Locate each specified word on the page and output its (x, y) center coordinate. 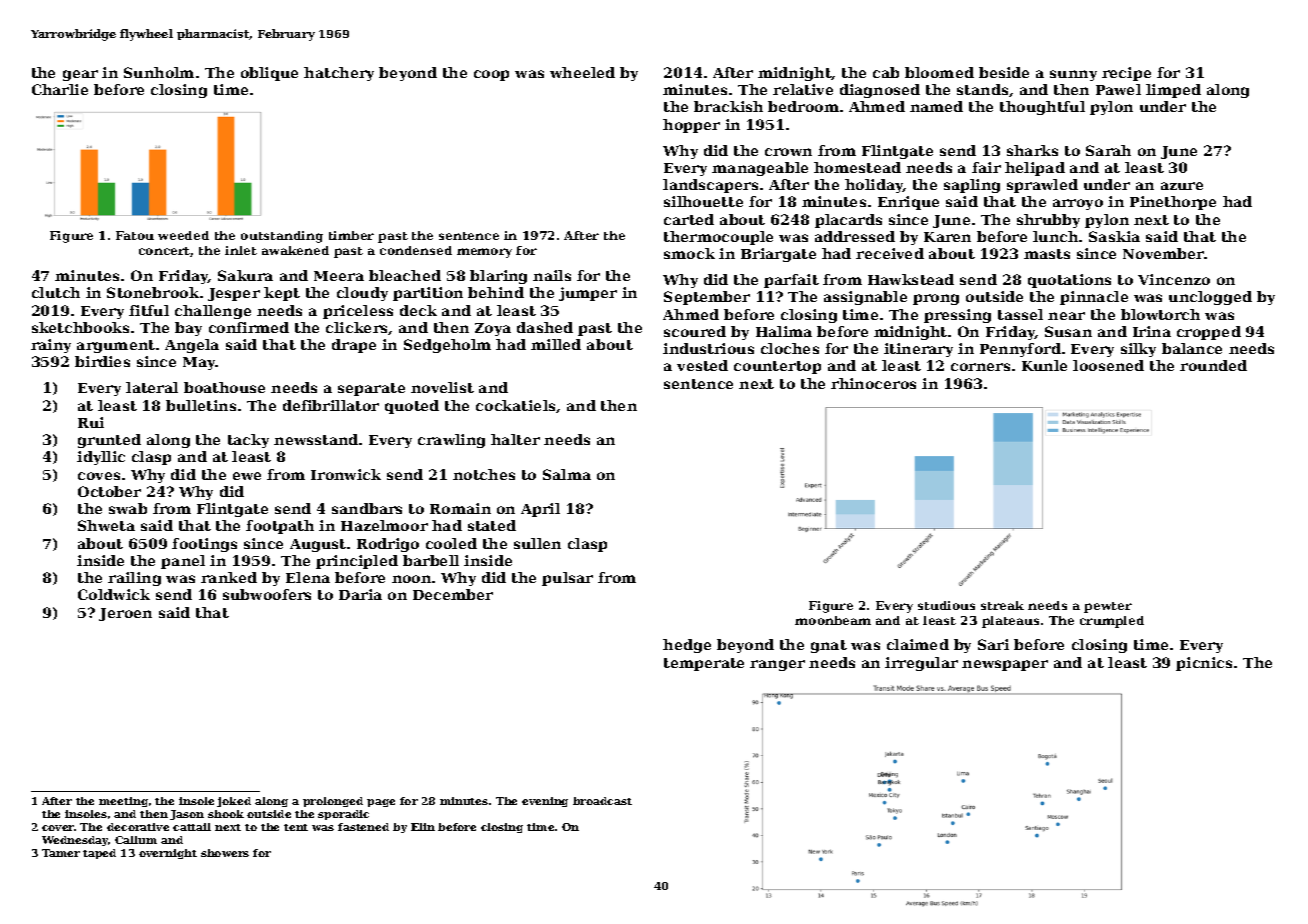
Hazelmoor (384, 525)
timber (351, 235)
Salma (567, 474)
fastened (363, 827)
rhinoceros (873, 383)
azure (1182, 186)
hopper (691, 126)
